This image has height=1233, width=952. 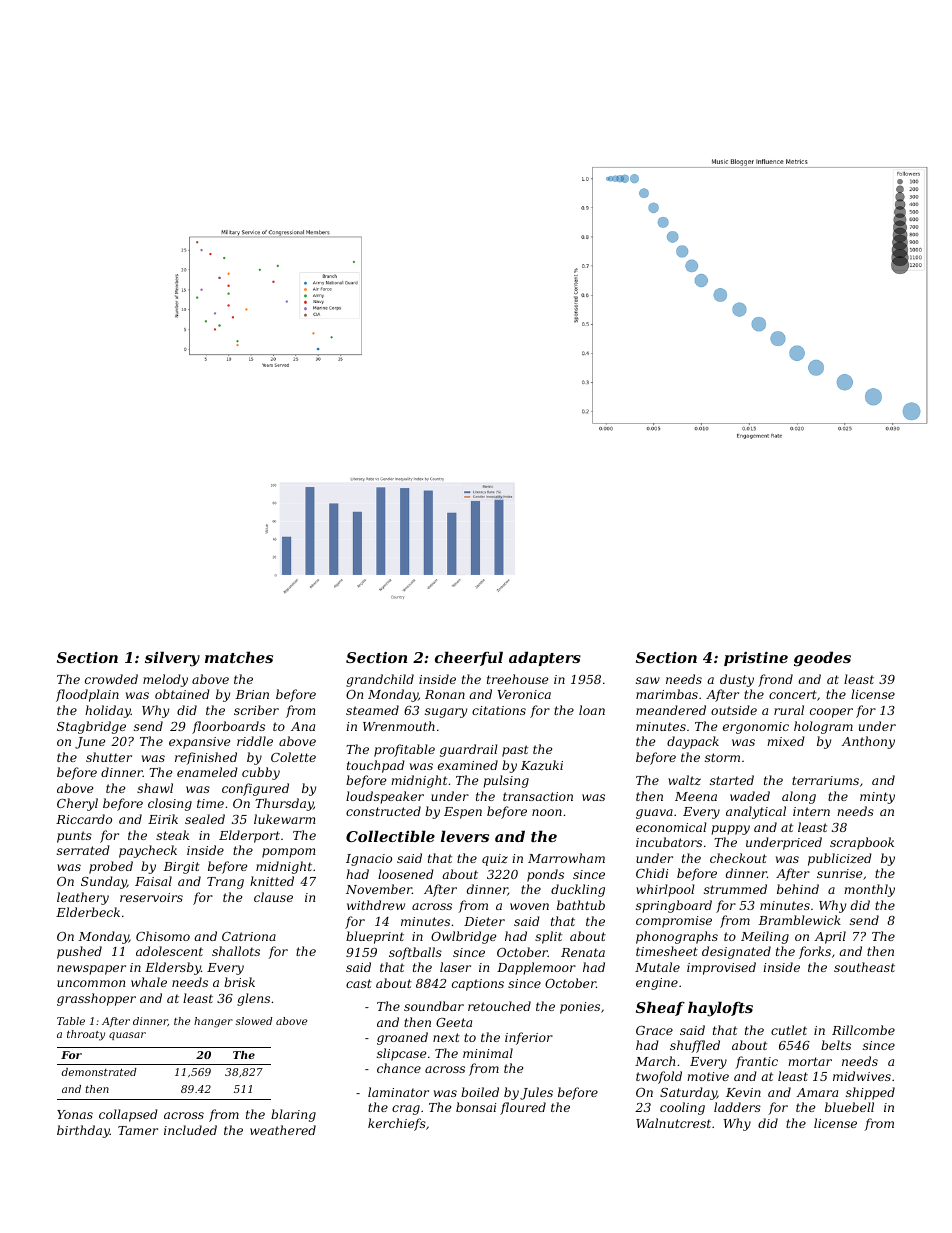 What do you see at coordinates (369, 860) in the image?
I see `Ignacio` at bounding box center [369, 860].
